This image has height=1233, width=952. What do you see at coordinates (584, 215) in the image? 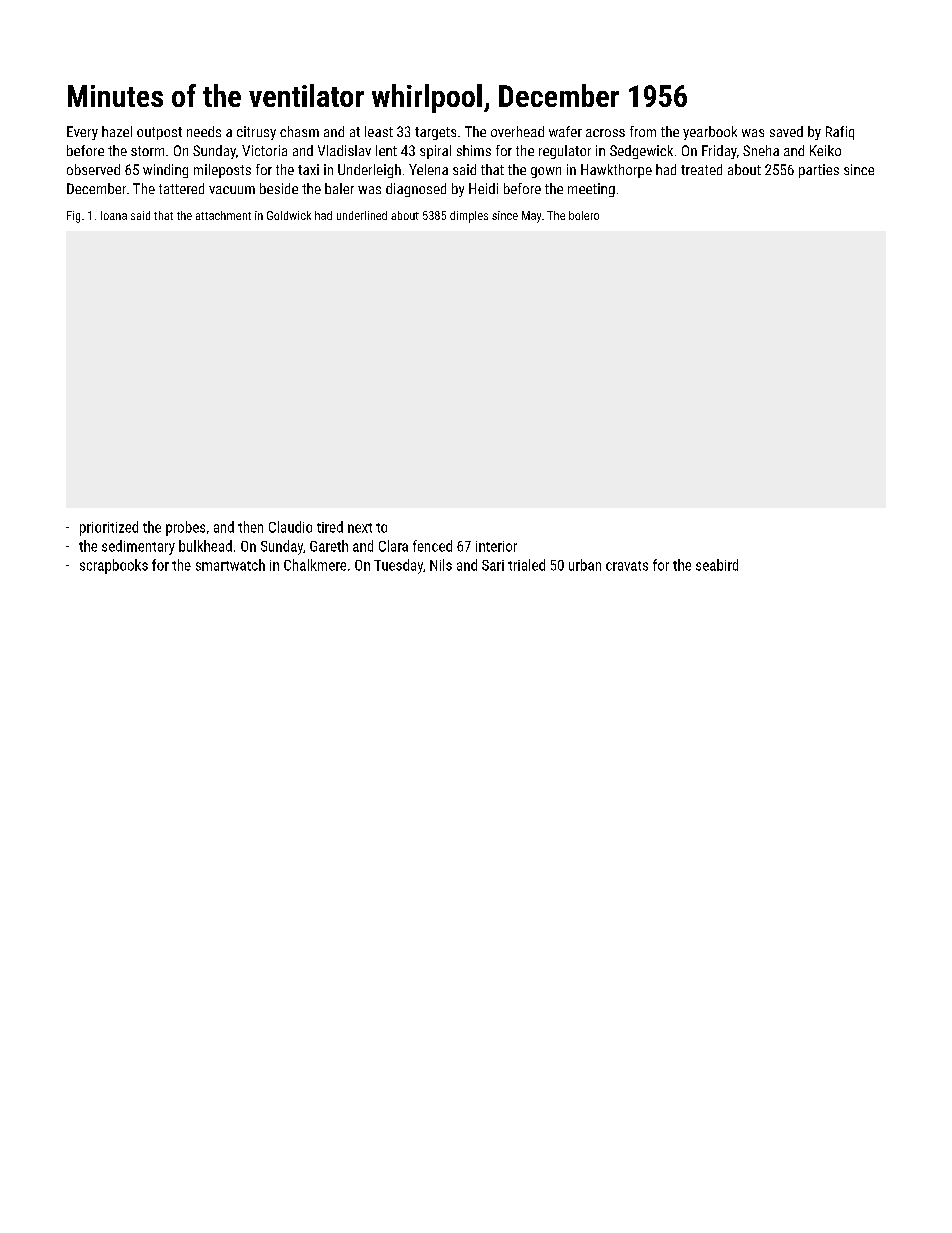
I see `bolero` at bounding box center [584, 215].
